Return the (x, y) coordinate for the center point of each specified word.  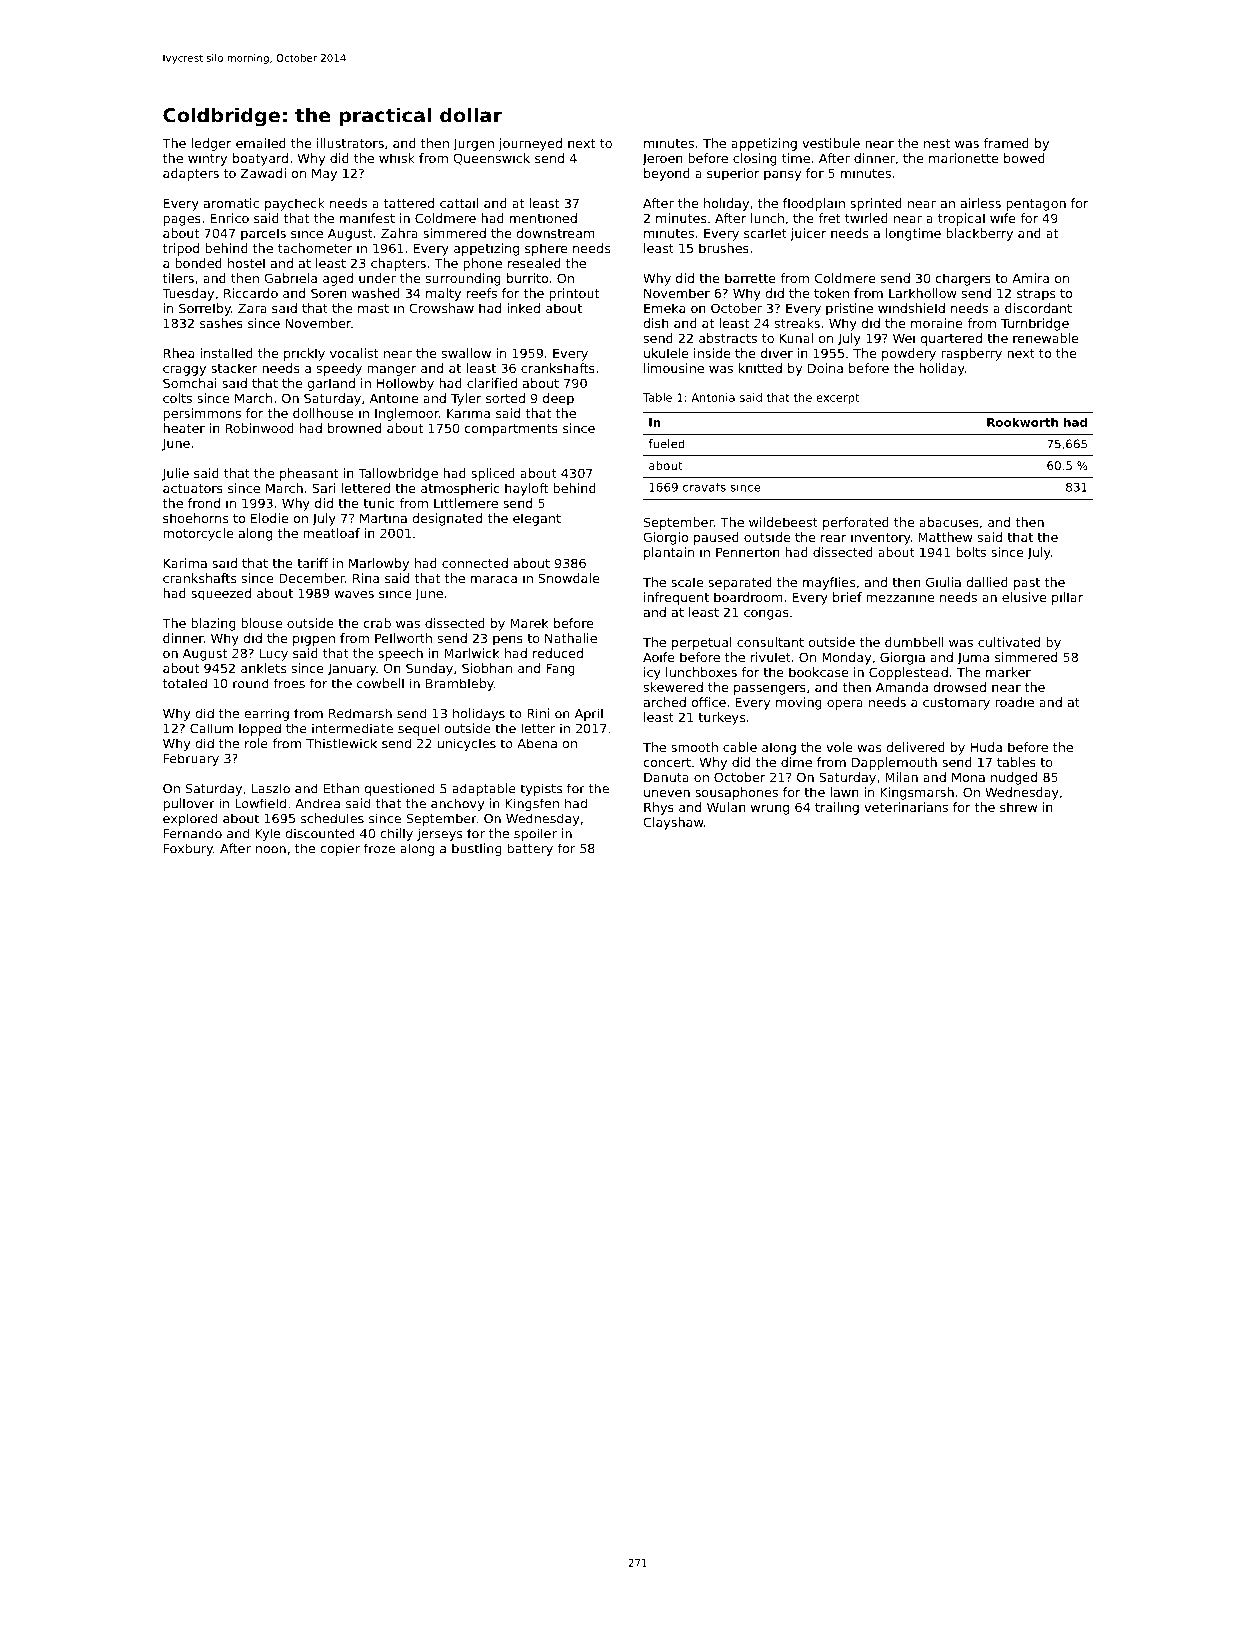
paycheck (295, 204)
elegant (537, 519)
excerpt (837, 398)
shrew (1018, 807)
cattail (459, 203)
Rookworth (1022, 422)
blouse (261, 623)
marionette (963, 158)
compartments (511, 430)
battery (530, 849)
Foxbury (188, 849)
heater (184, 428)
